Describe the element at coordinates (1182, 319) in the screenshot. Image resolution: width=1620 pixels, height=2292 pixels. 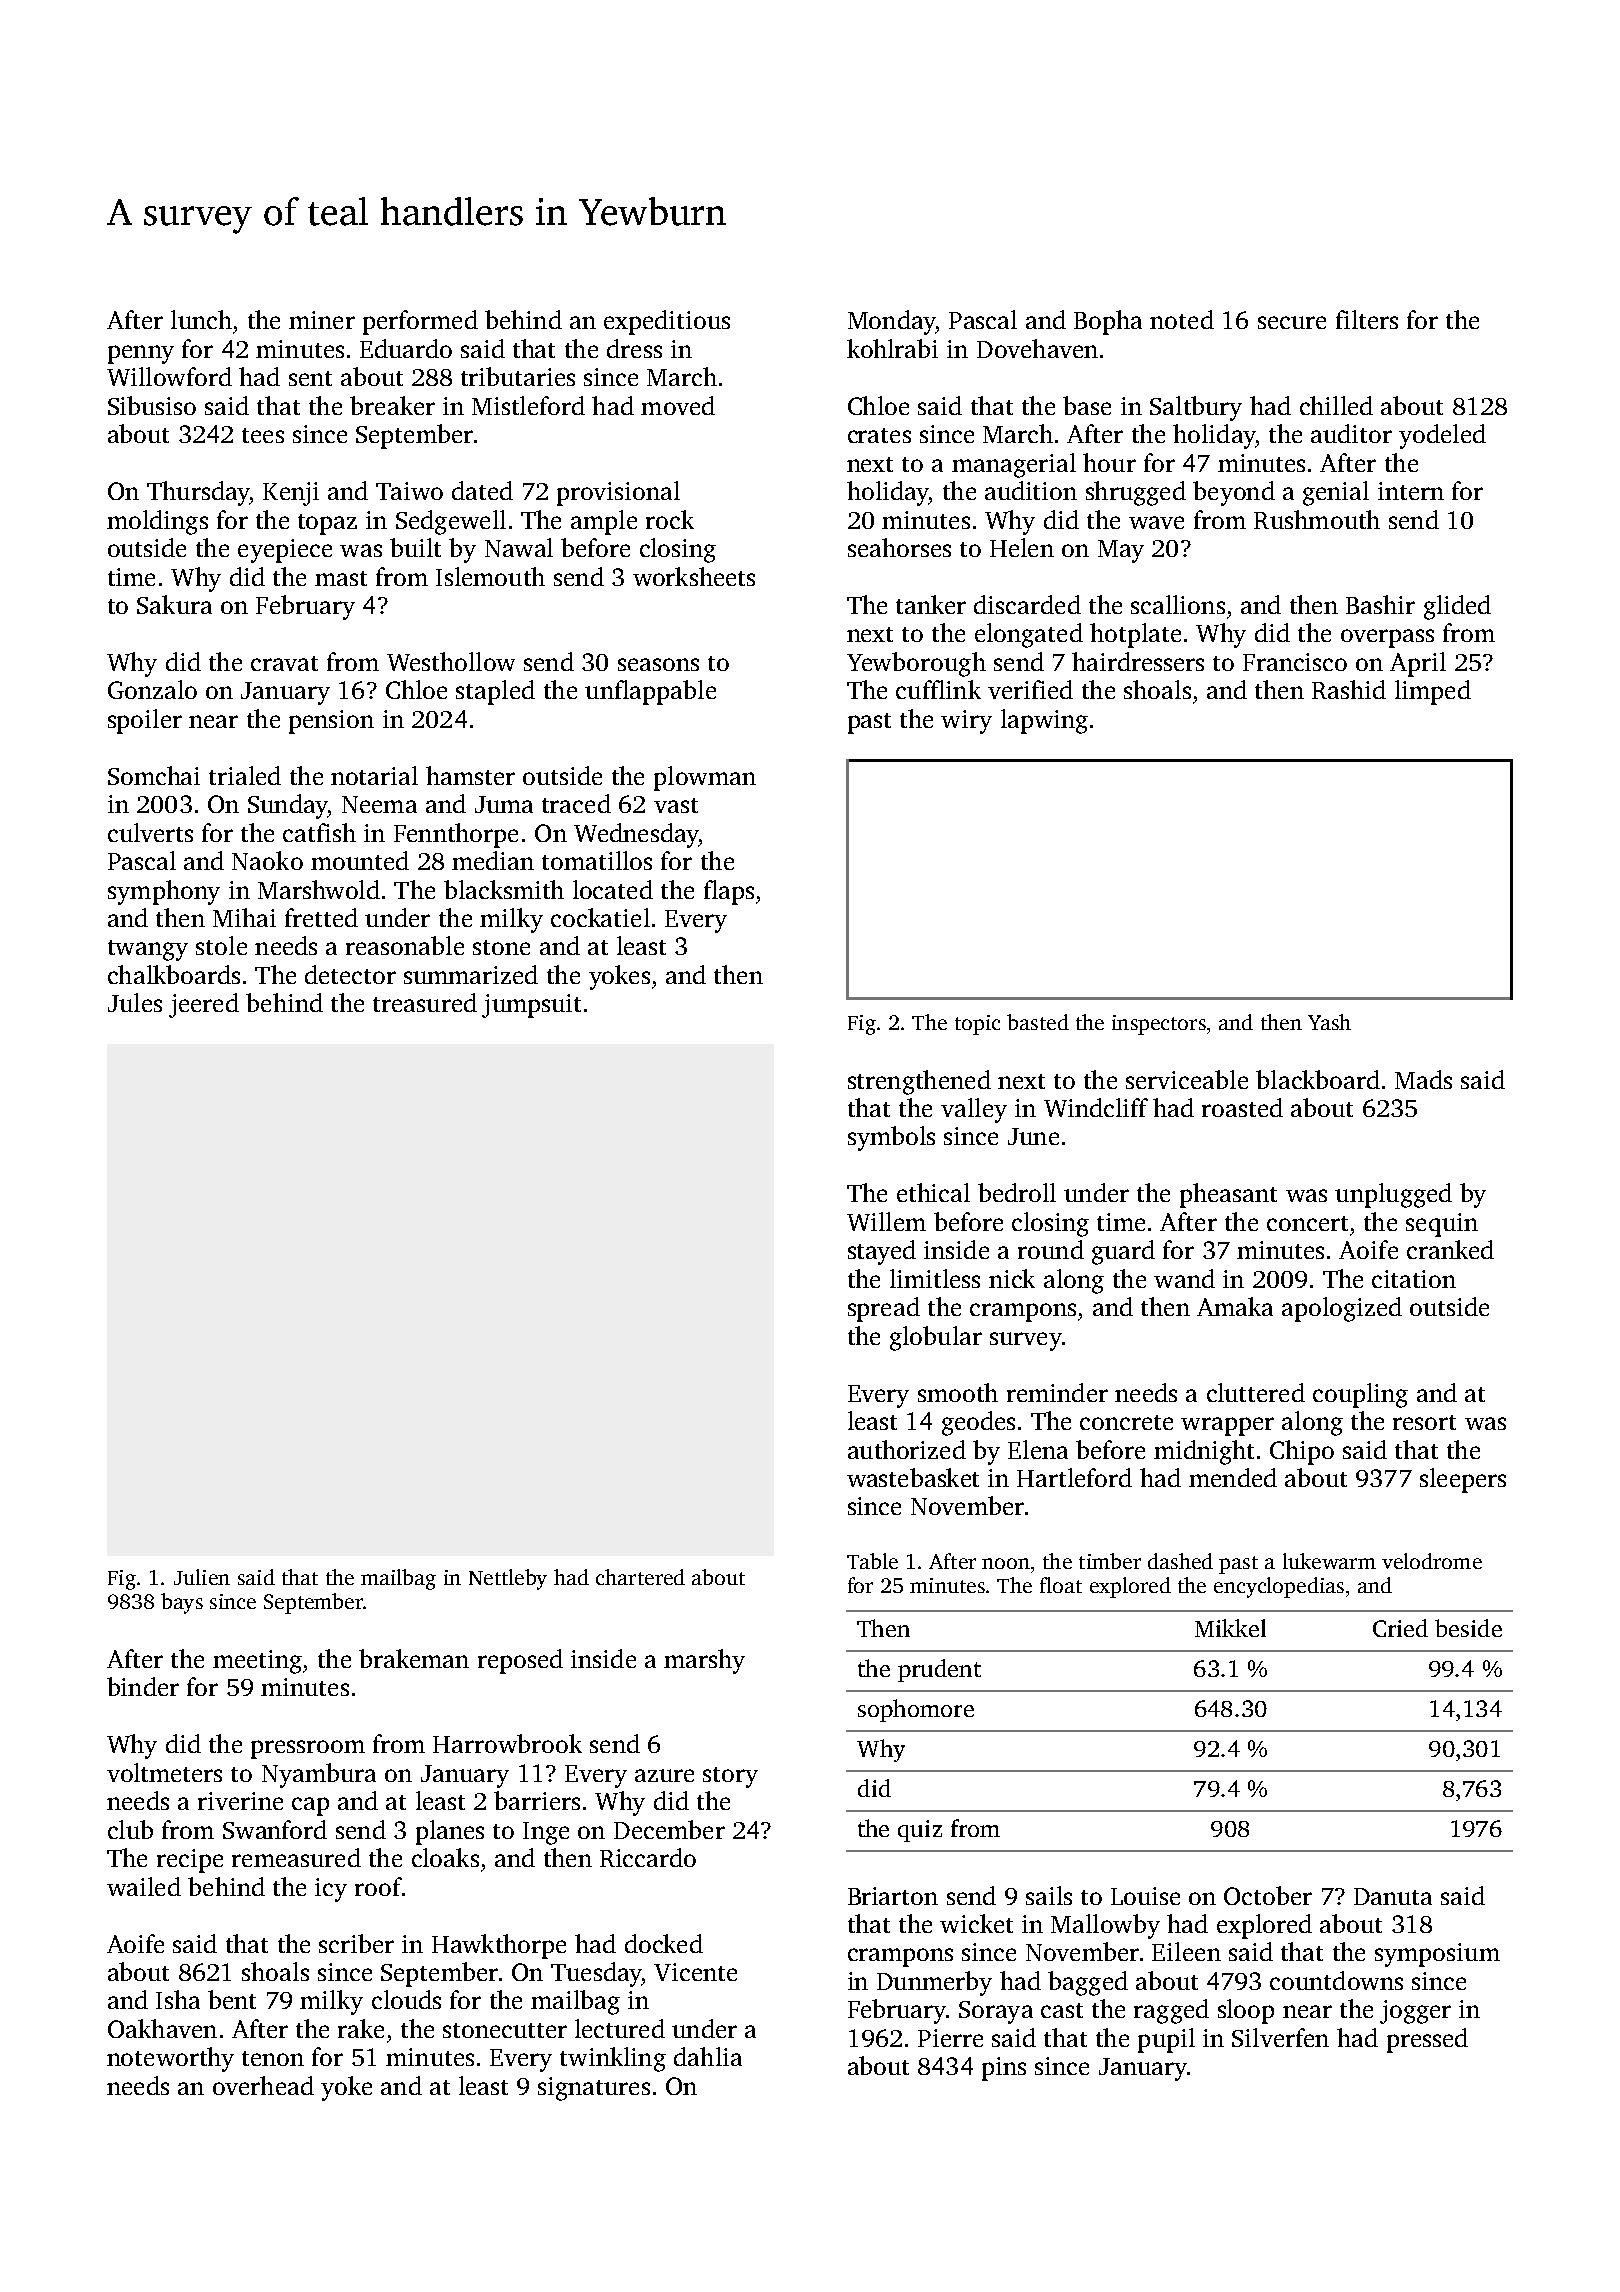
I see `noted` at that location.
